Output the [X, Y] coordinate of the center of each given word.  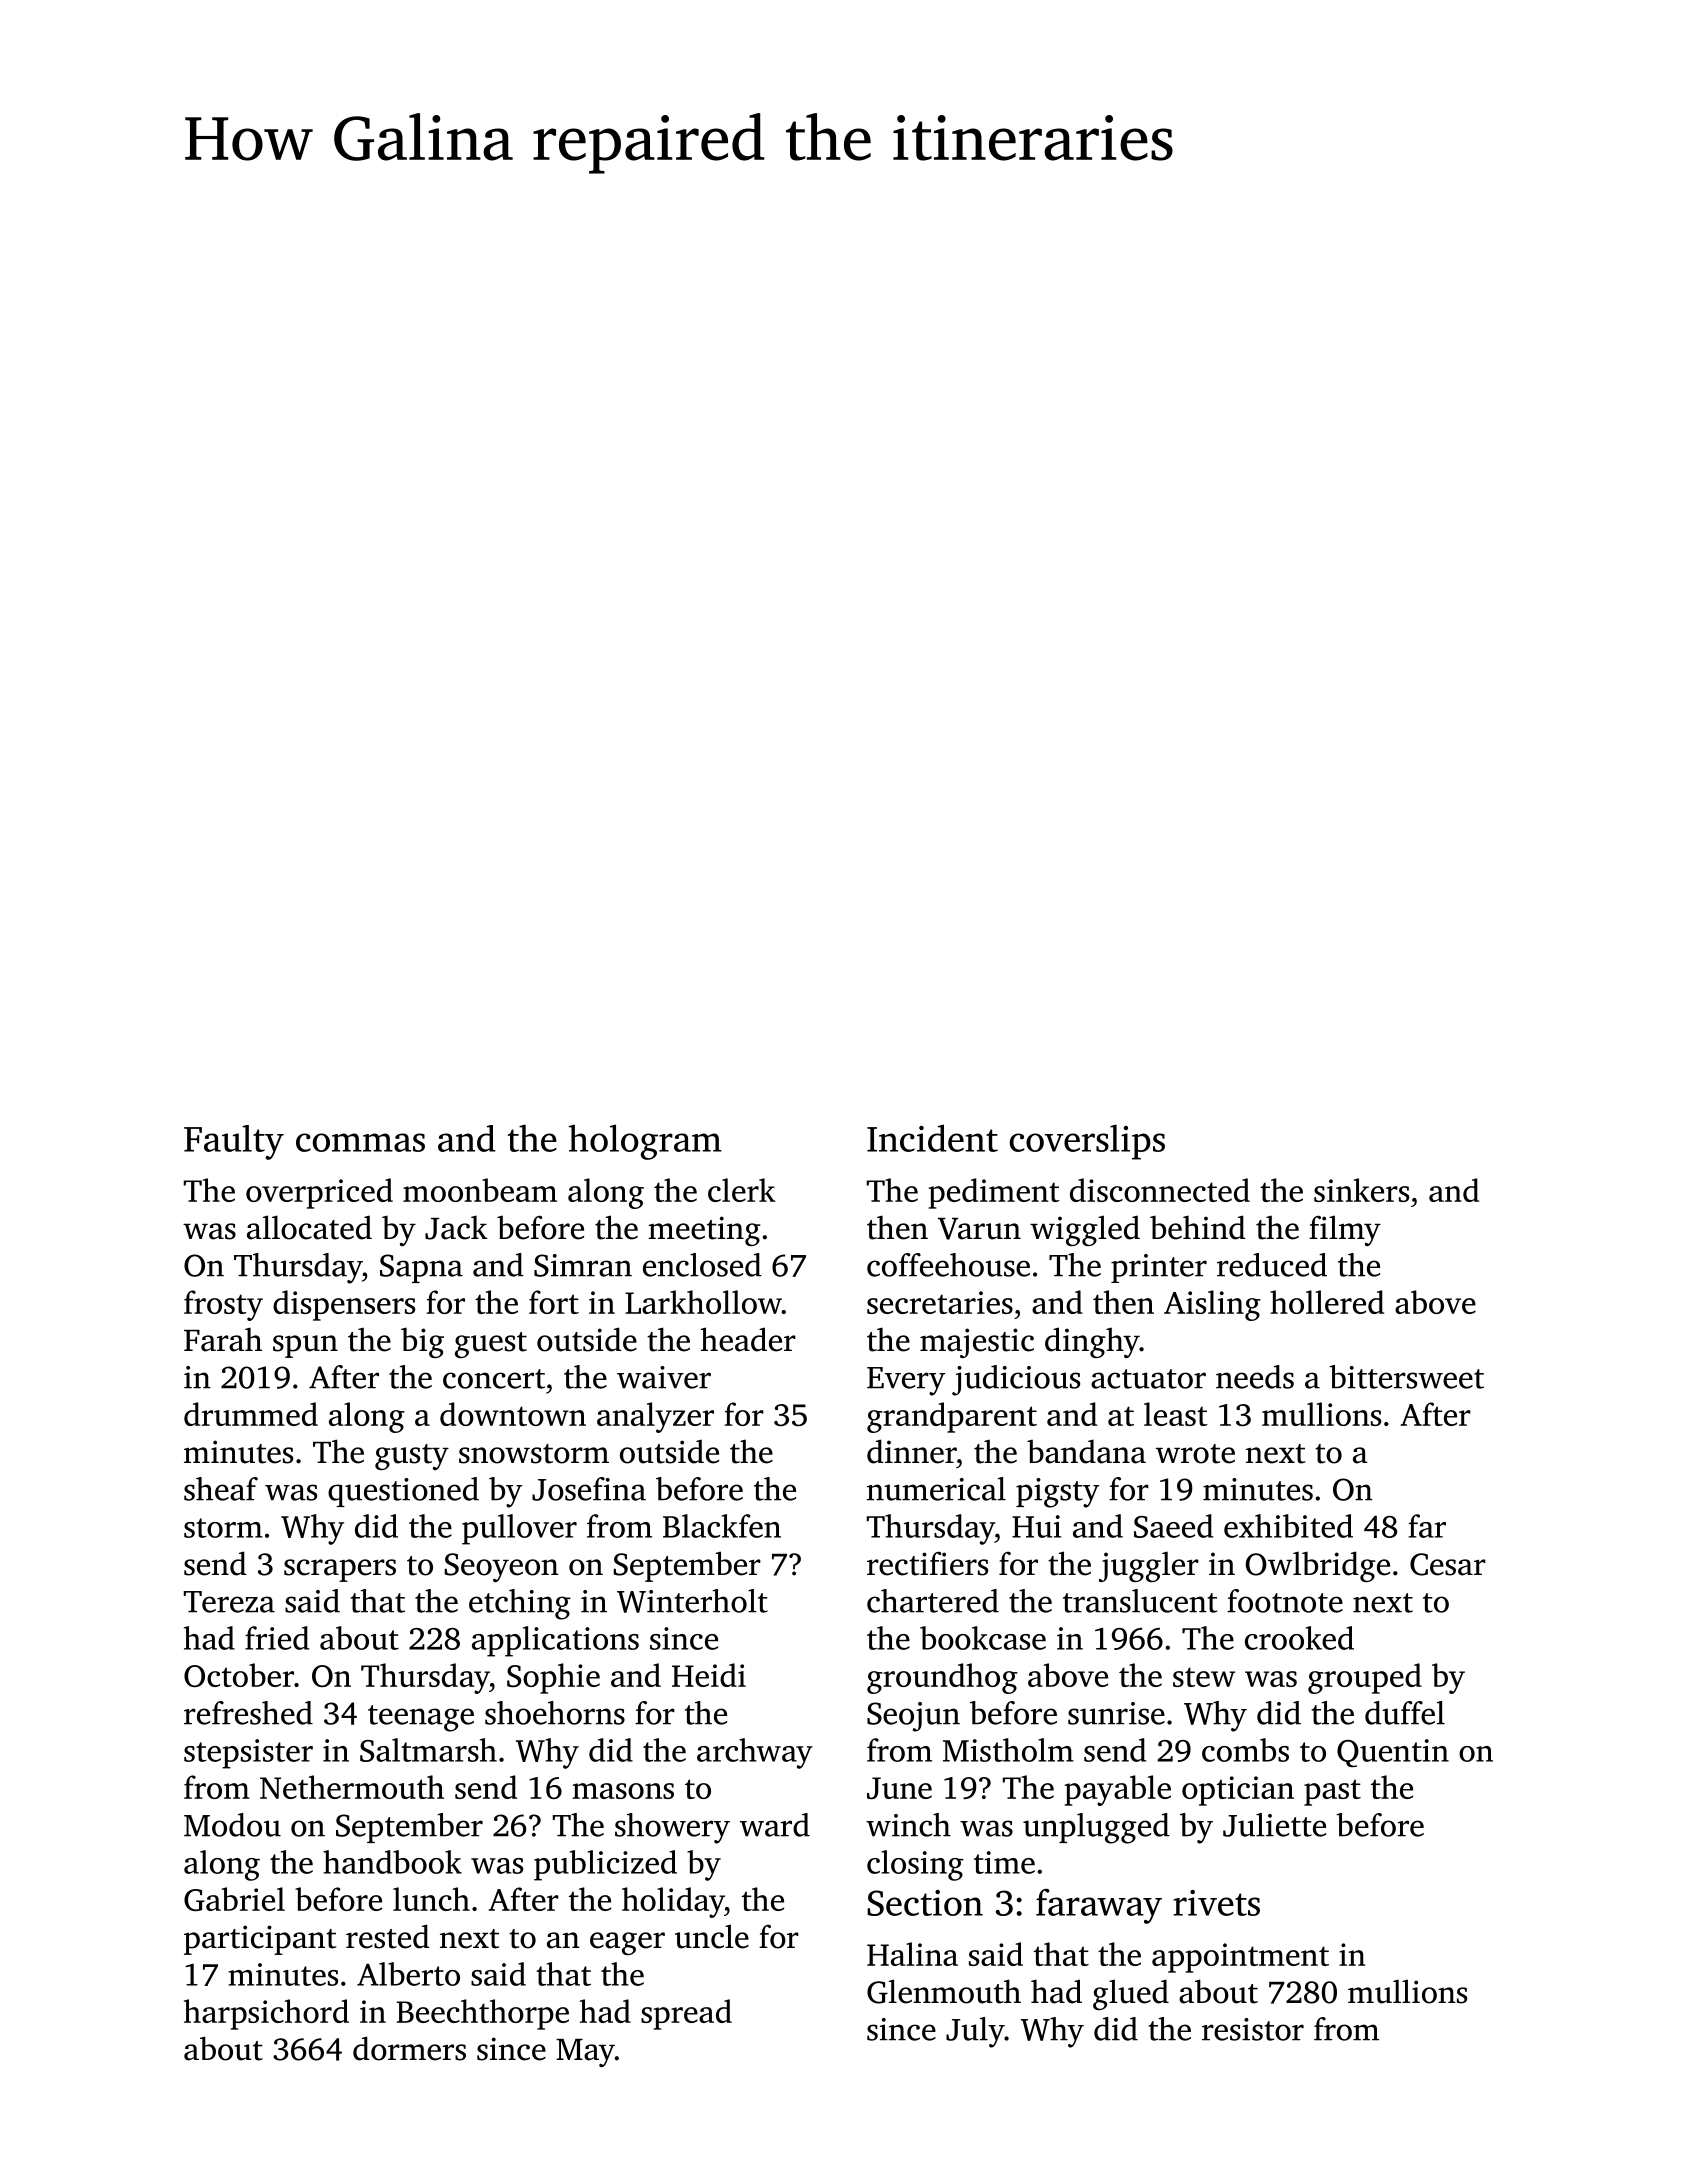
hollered [1327, 1302]
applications [555, 1641]
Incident [932, 1138]
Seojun [913, 1717]
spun [305, 1346]
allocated [309, 1227]
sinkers [1361, 1190]
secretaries [940, 1302]
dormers [409, 2048]
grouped [1365, 1678]
